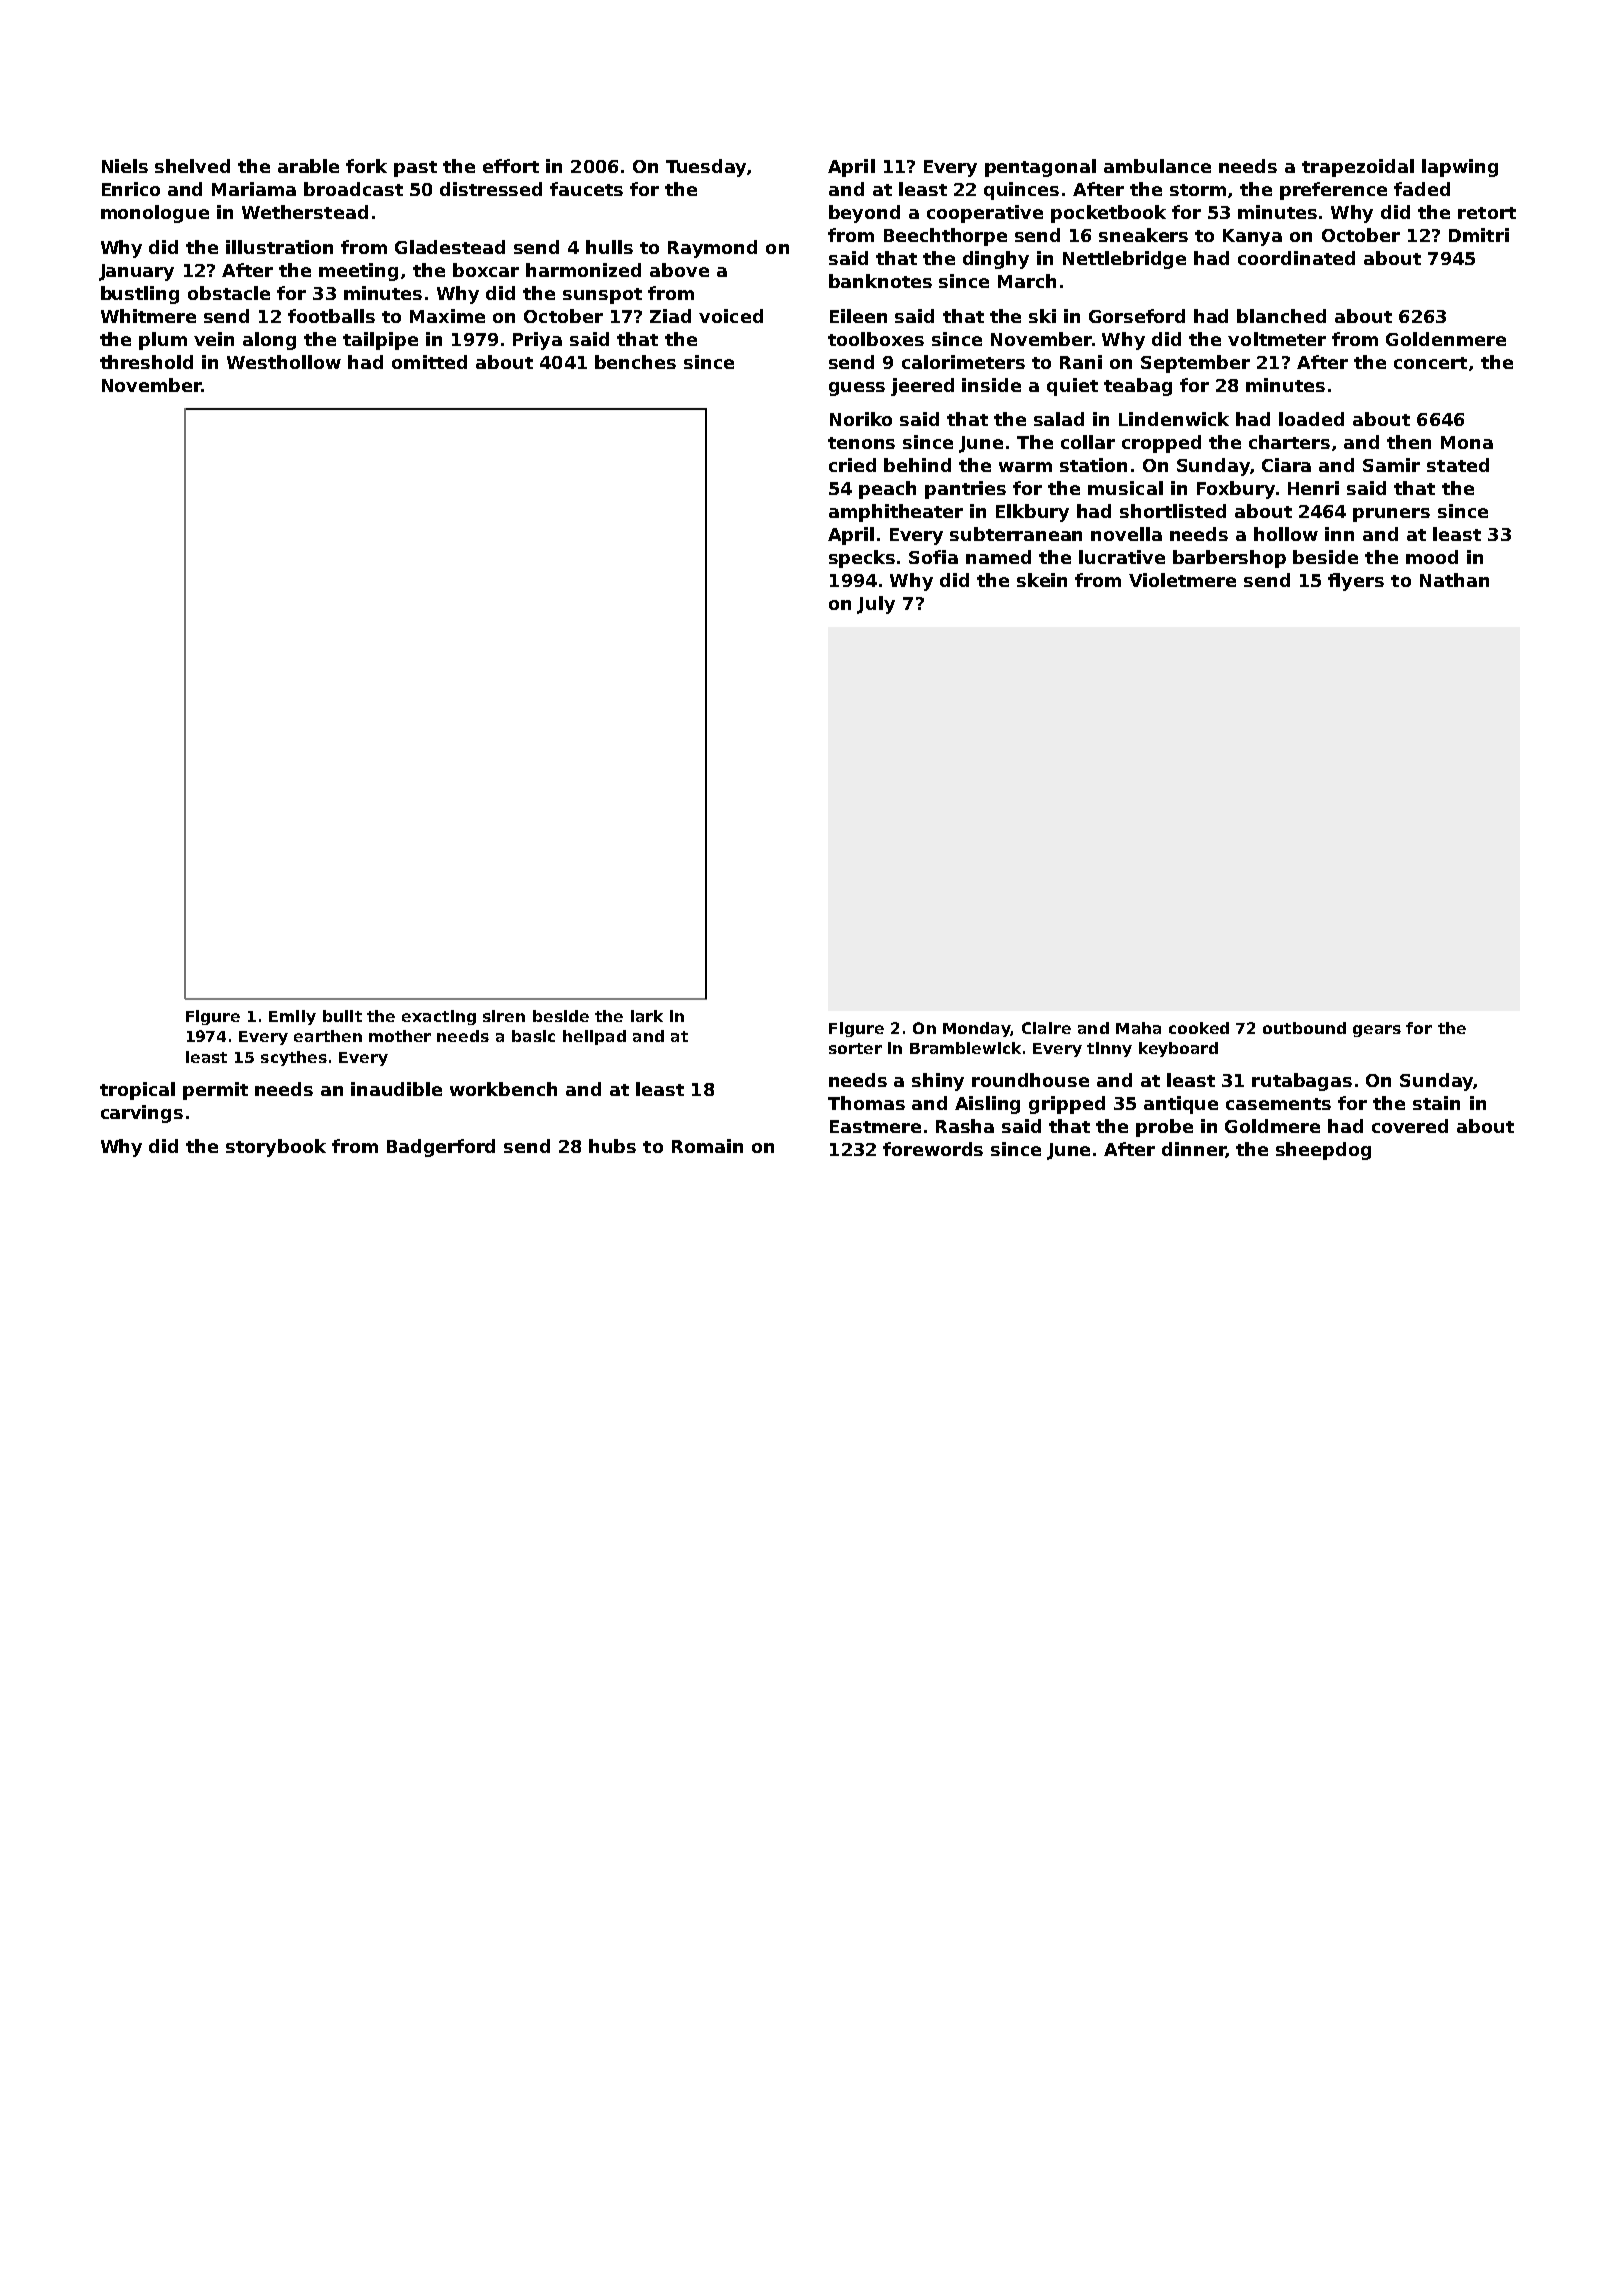 The image size is (1620, 2292). Describe the element at coordinates (852, 465) in the document. I see `cried` at that location.
